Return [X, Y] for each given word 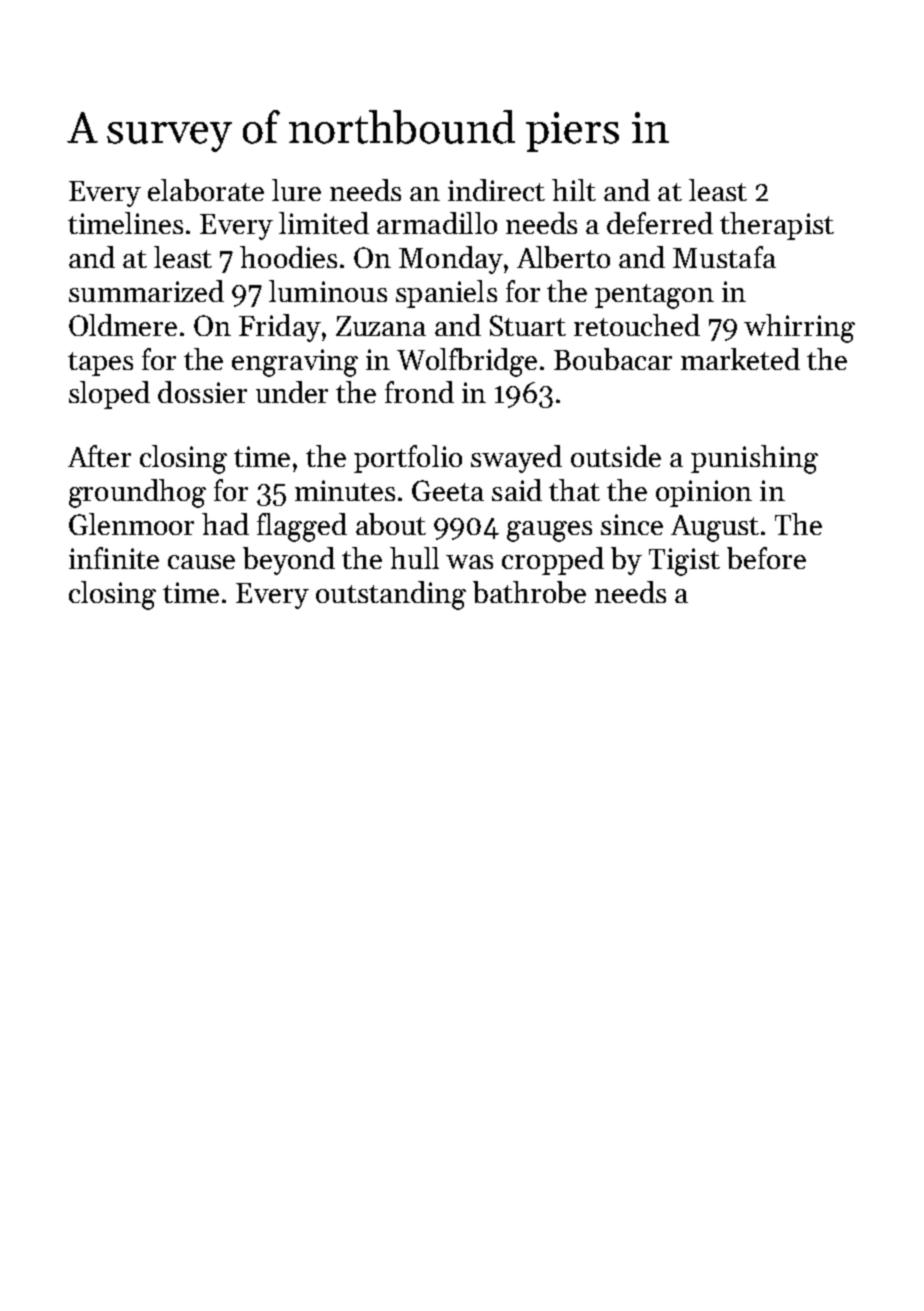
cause [201, 562]
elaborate [206, 190]
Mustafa [724, 257]
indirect [496, 190]
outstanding [391, 595]
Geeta [448, 490]
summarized [146, 291]
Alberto [563, 257]
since [632, 524]
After [99, 456]
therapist [777, 226]
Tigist [684, 562]
